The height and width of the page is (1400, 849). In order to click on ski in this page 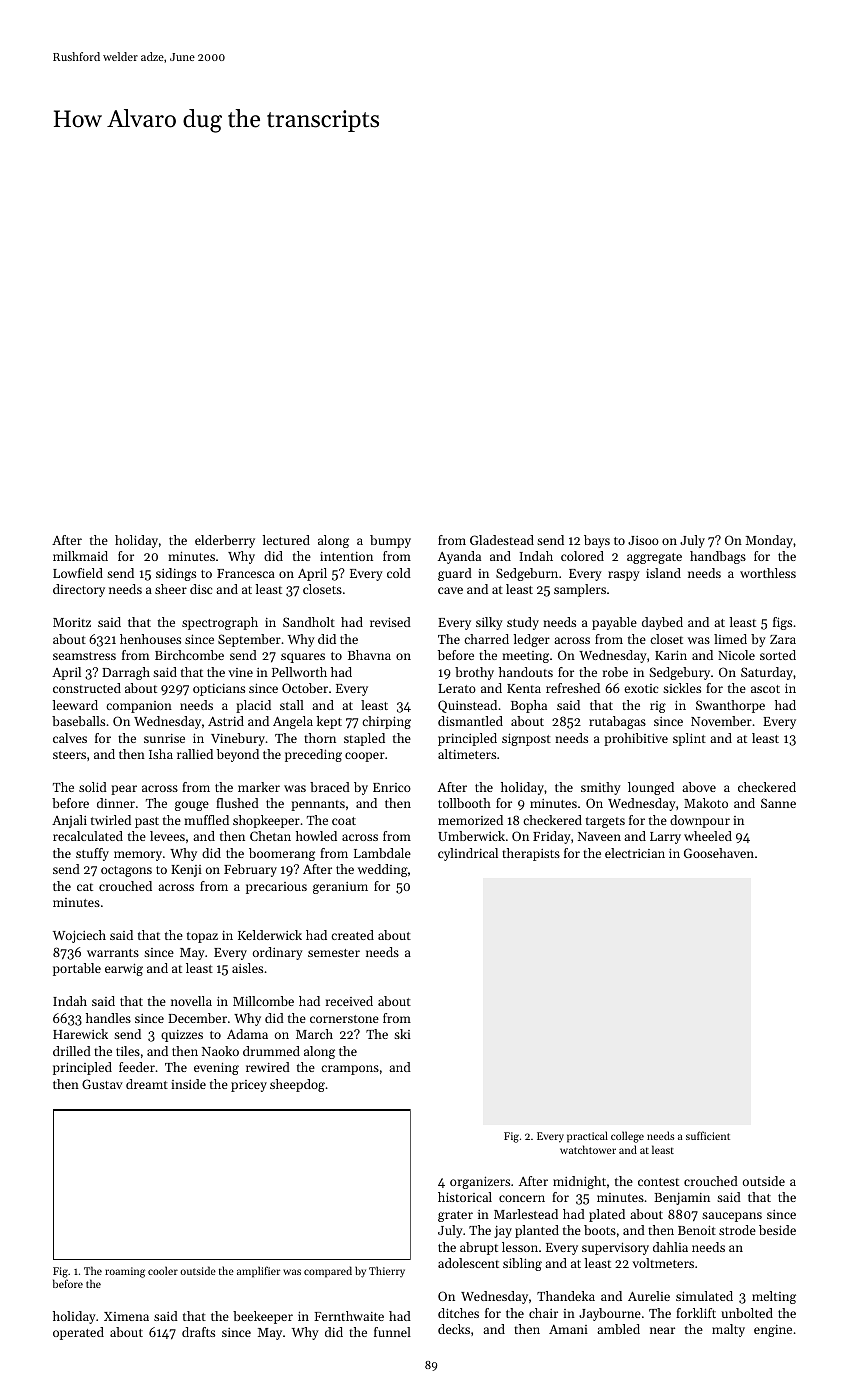, I will do `click(402, 1034)`.
